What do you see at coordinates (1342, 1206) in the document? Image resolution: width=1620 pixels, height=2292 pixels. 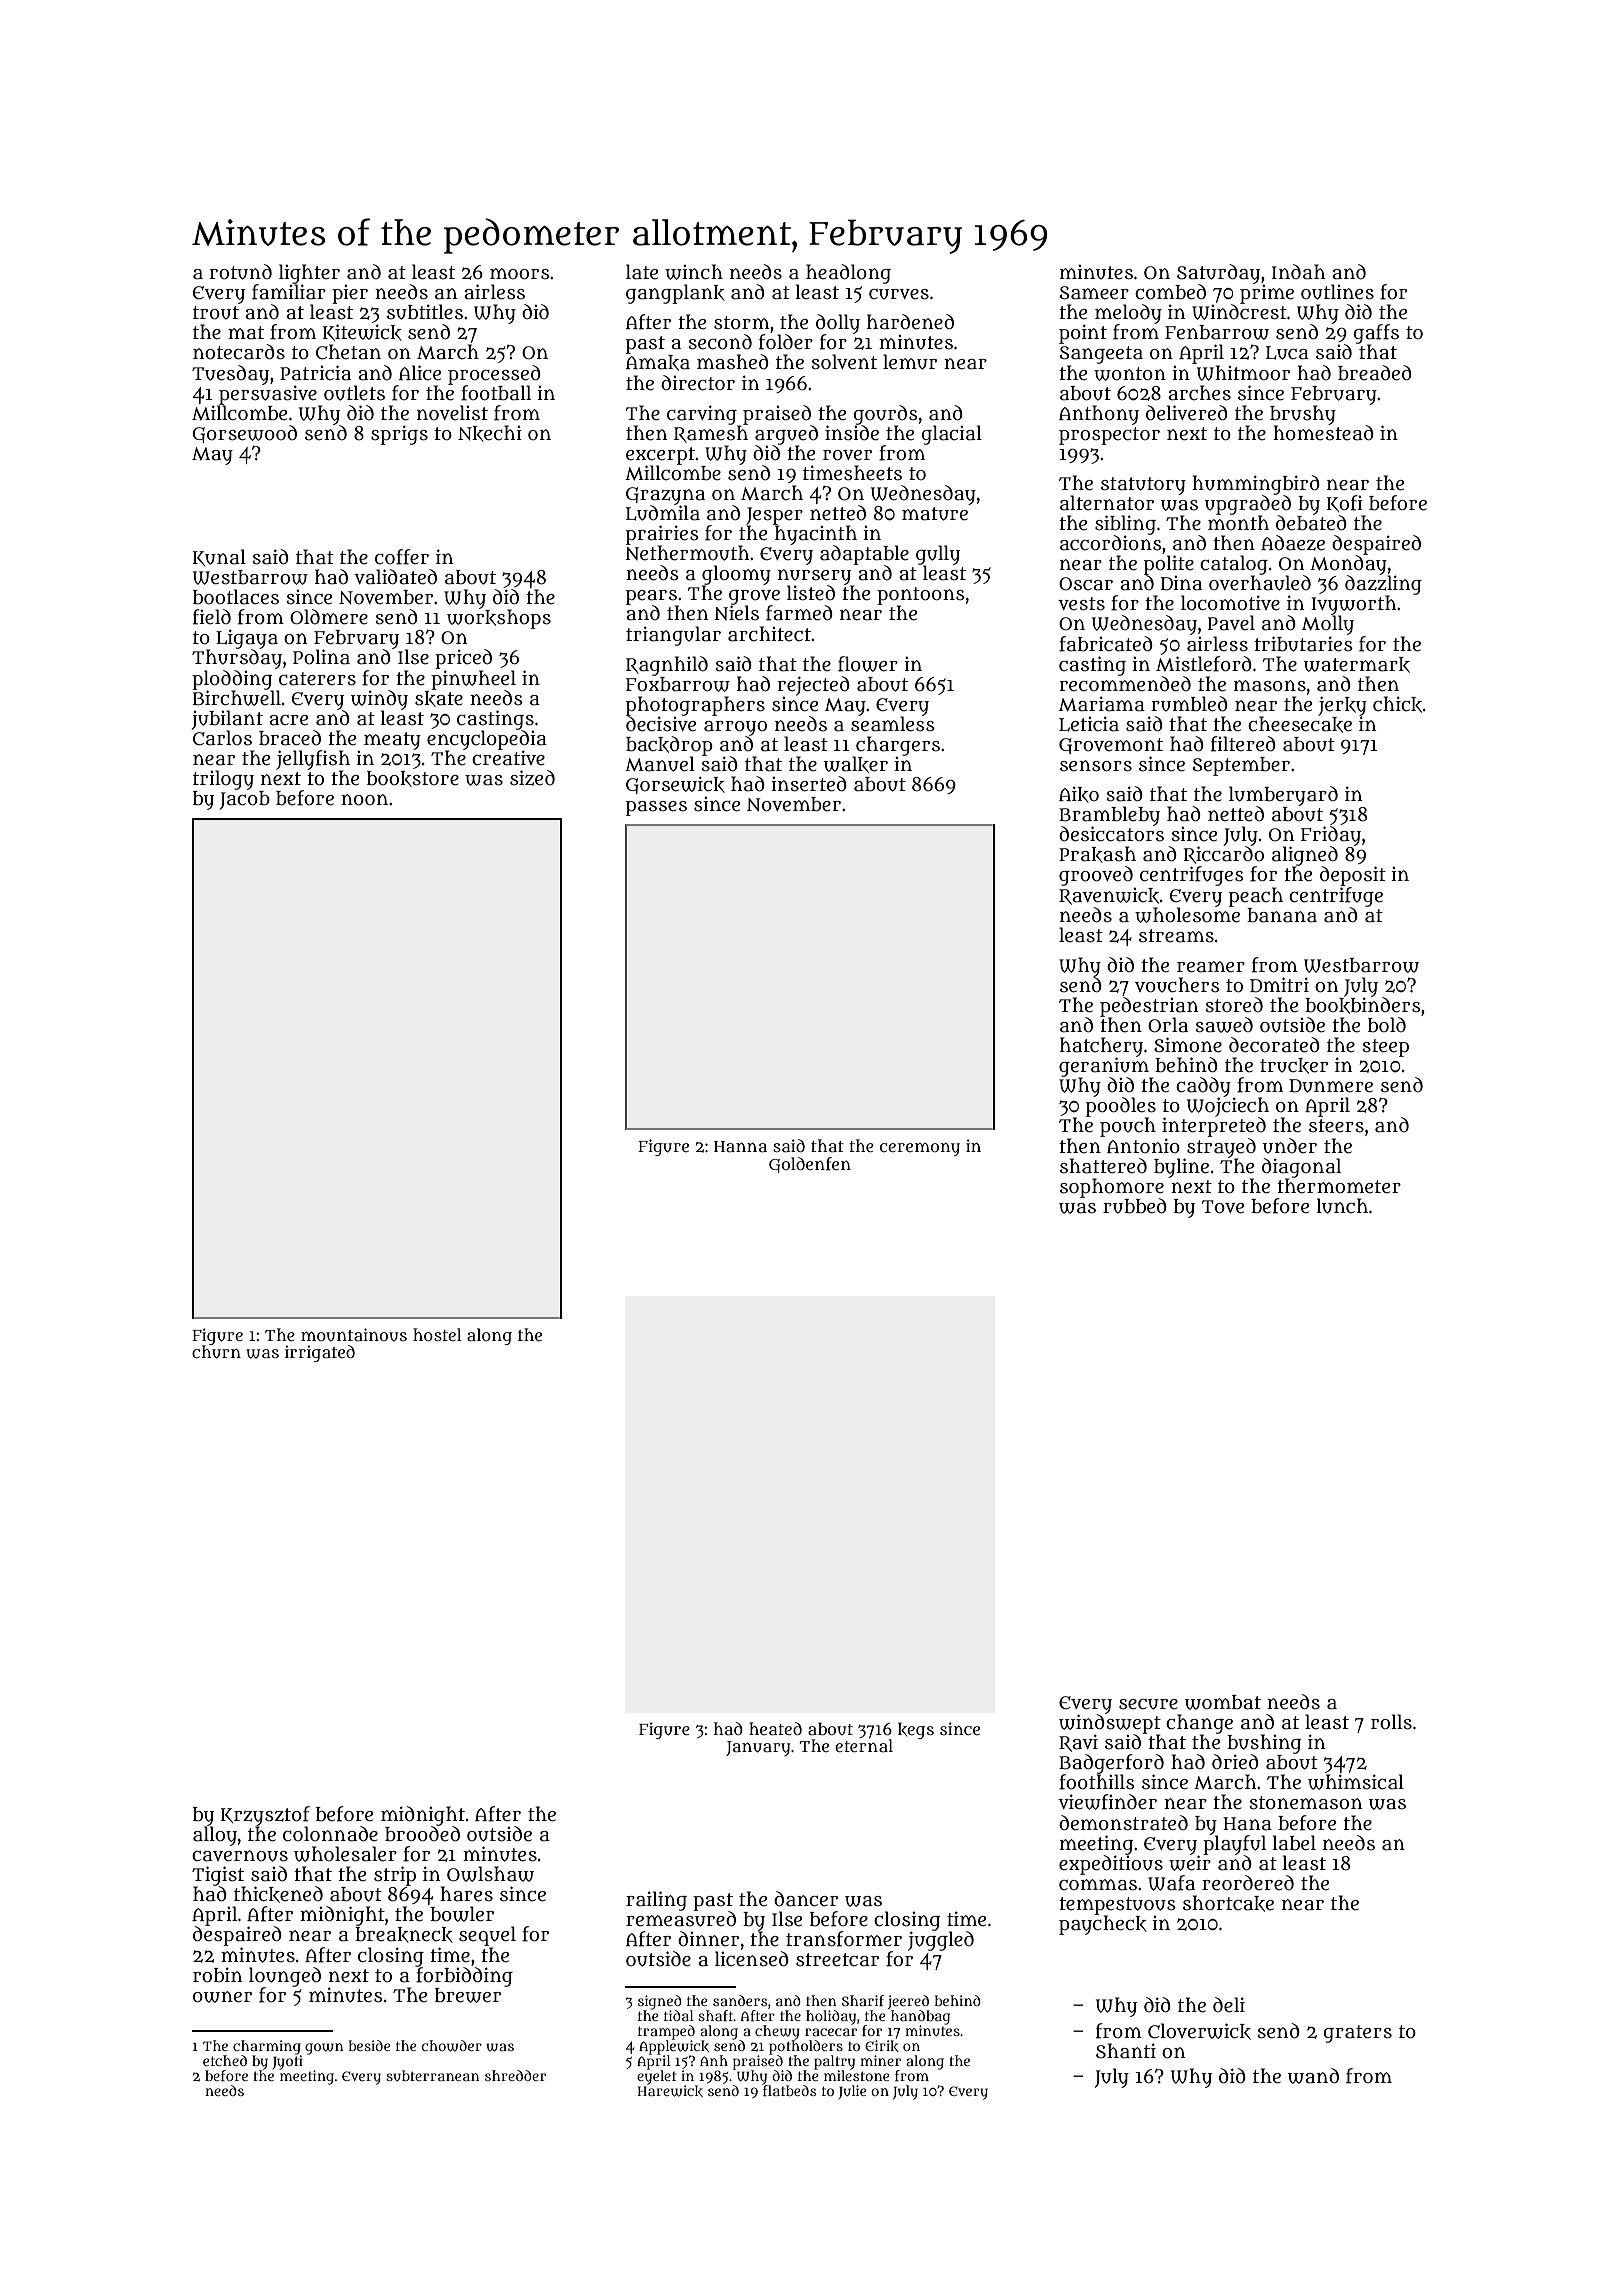 I see `lunch` at bounding box center [1342, 1206].
